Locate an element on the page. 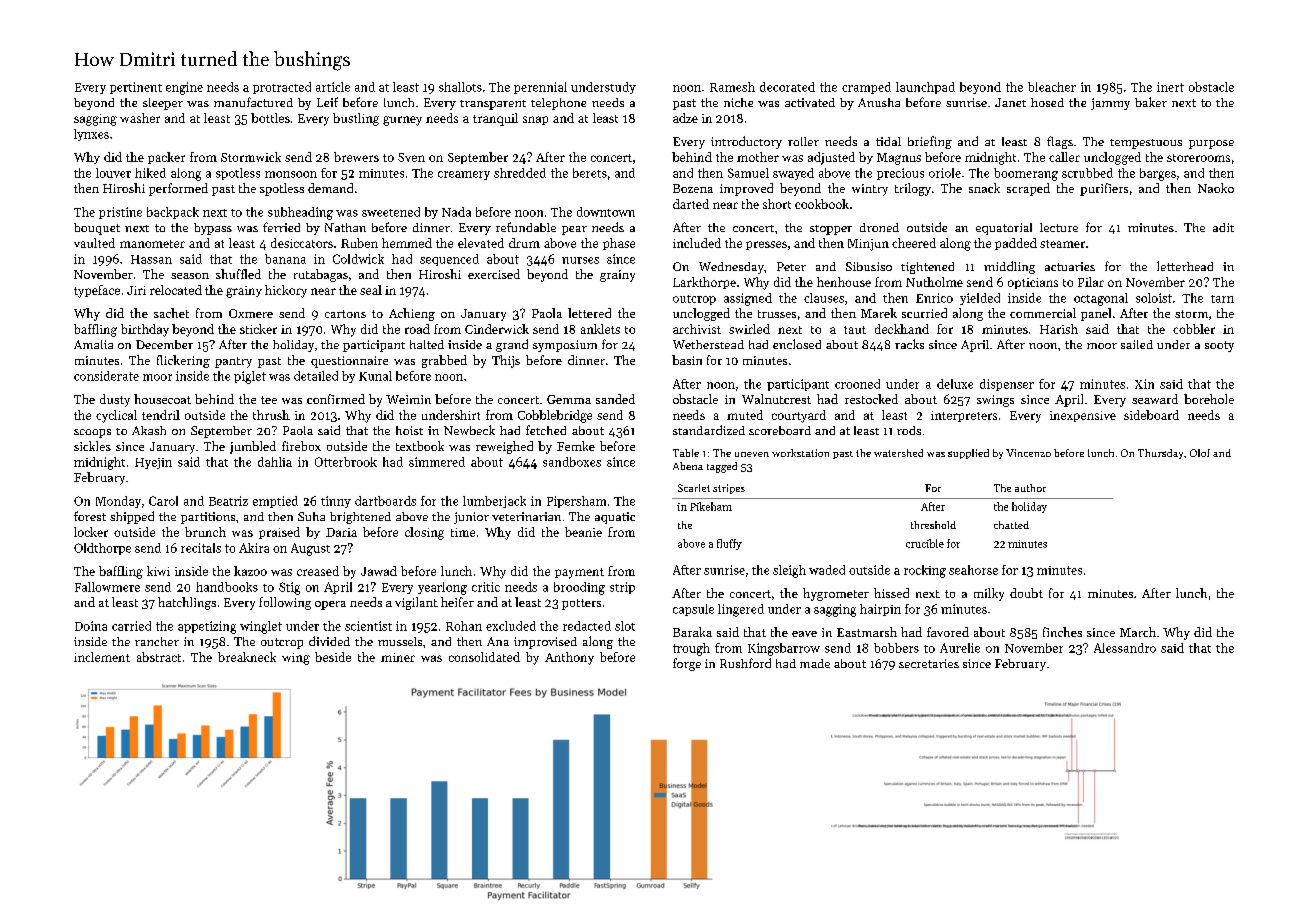 The image size is (1308, 924). Harish is located at coordinates (1059, 329).
